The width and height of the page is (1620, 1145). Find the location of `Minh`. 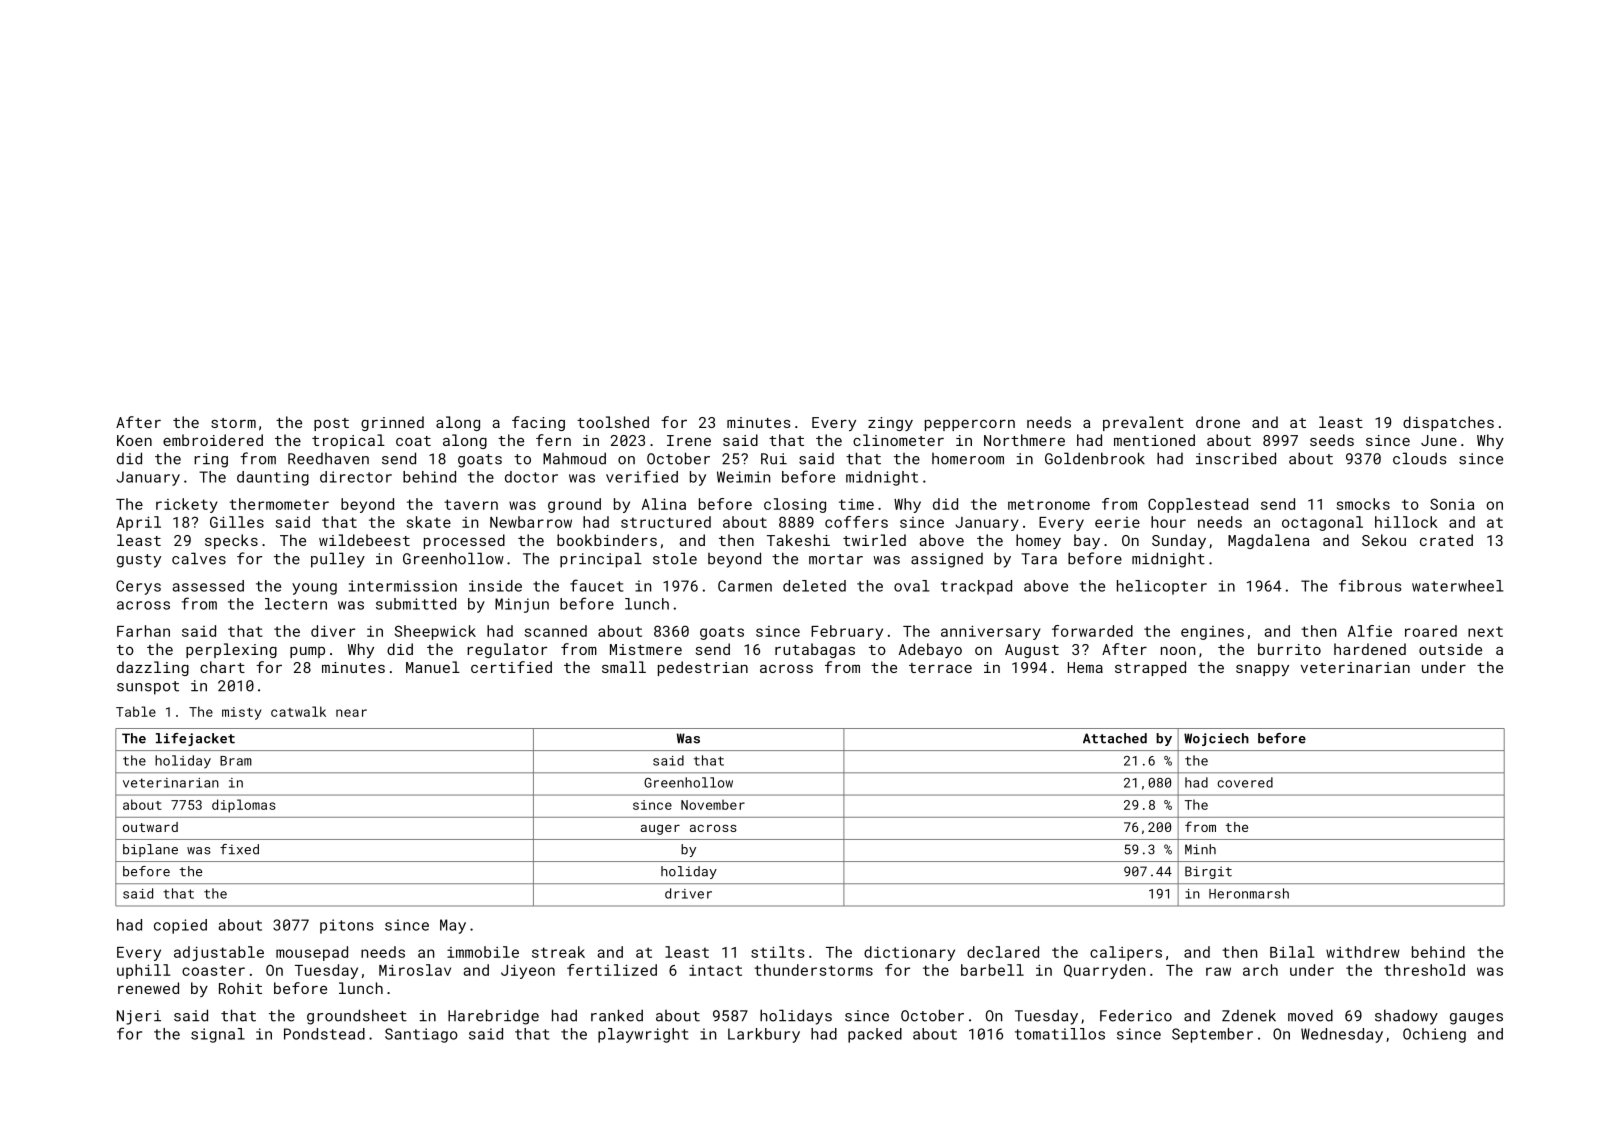

Minh is located at coordinates (1200, 849).
